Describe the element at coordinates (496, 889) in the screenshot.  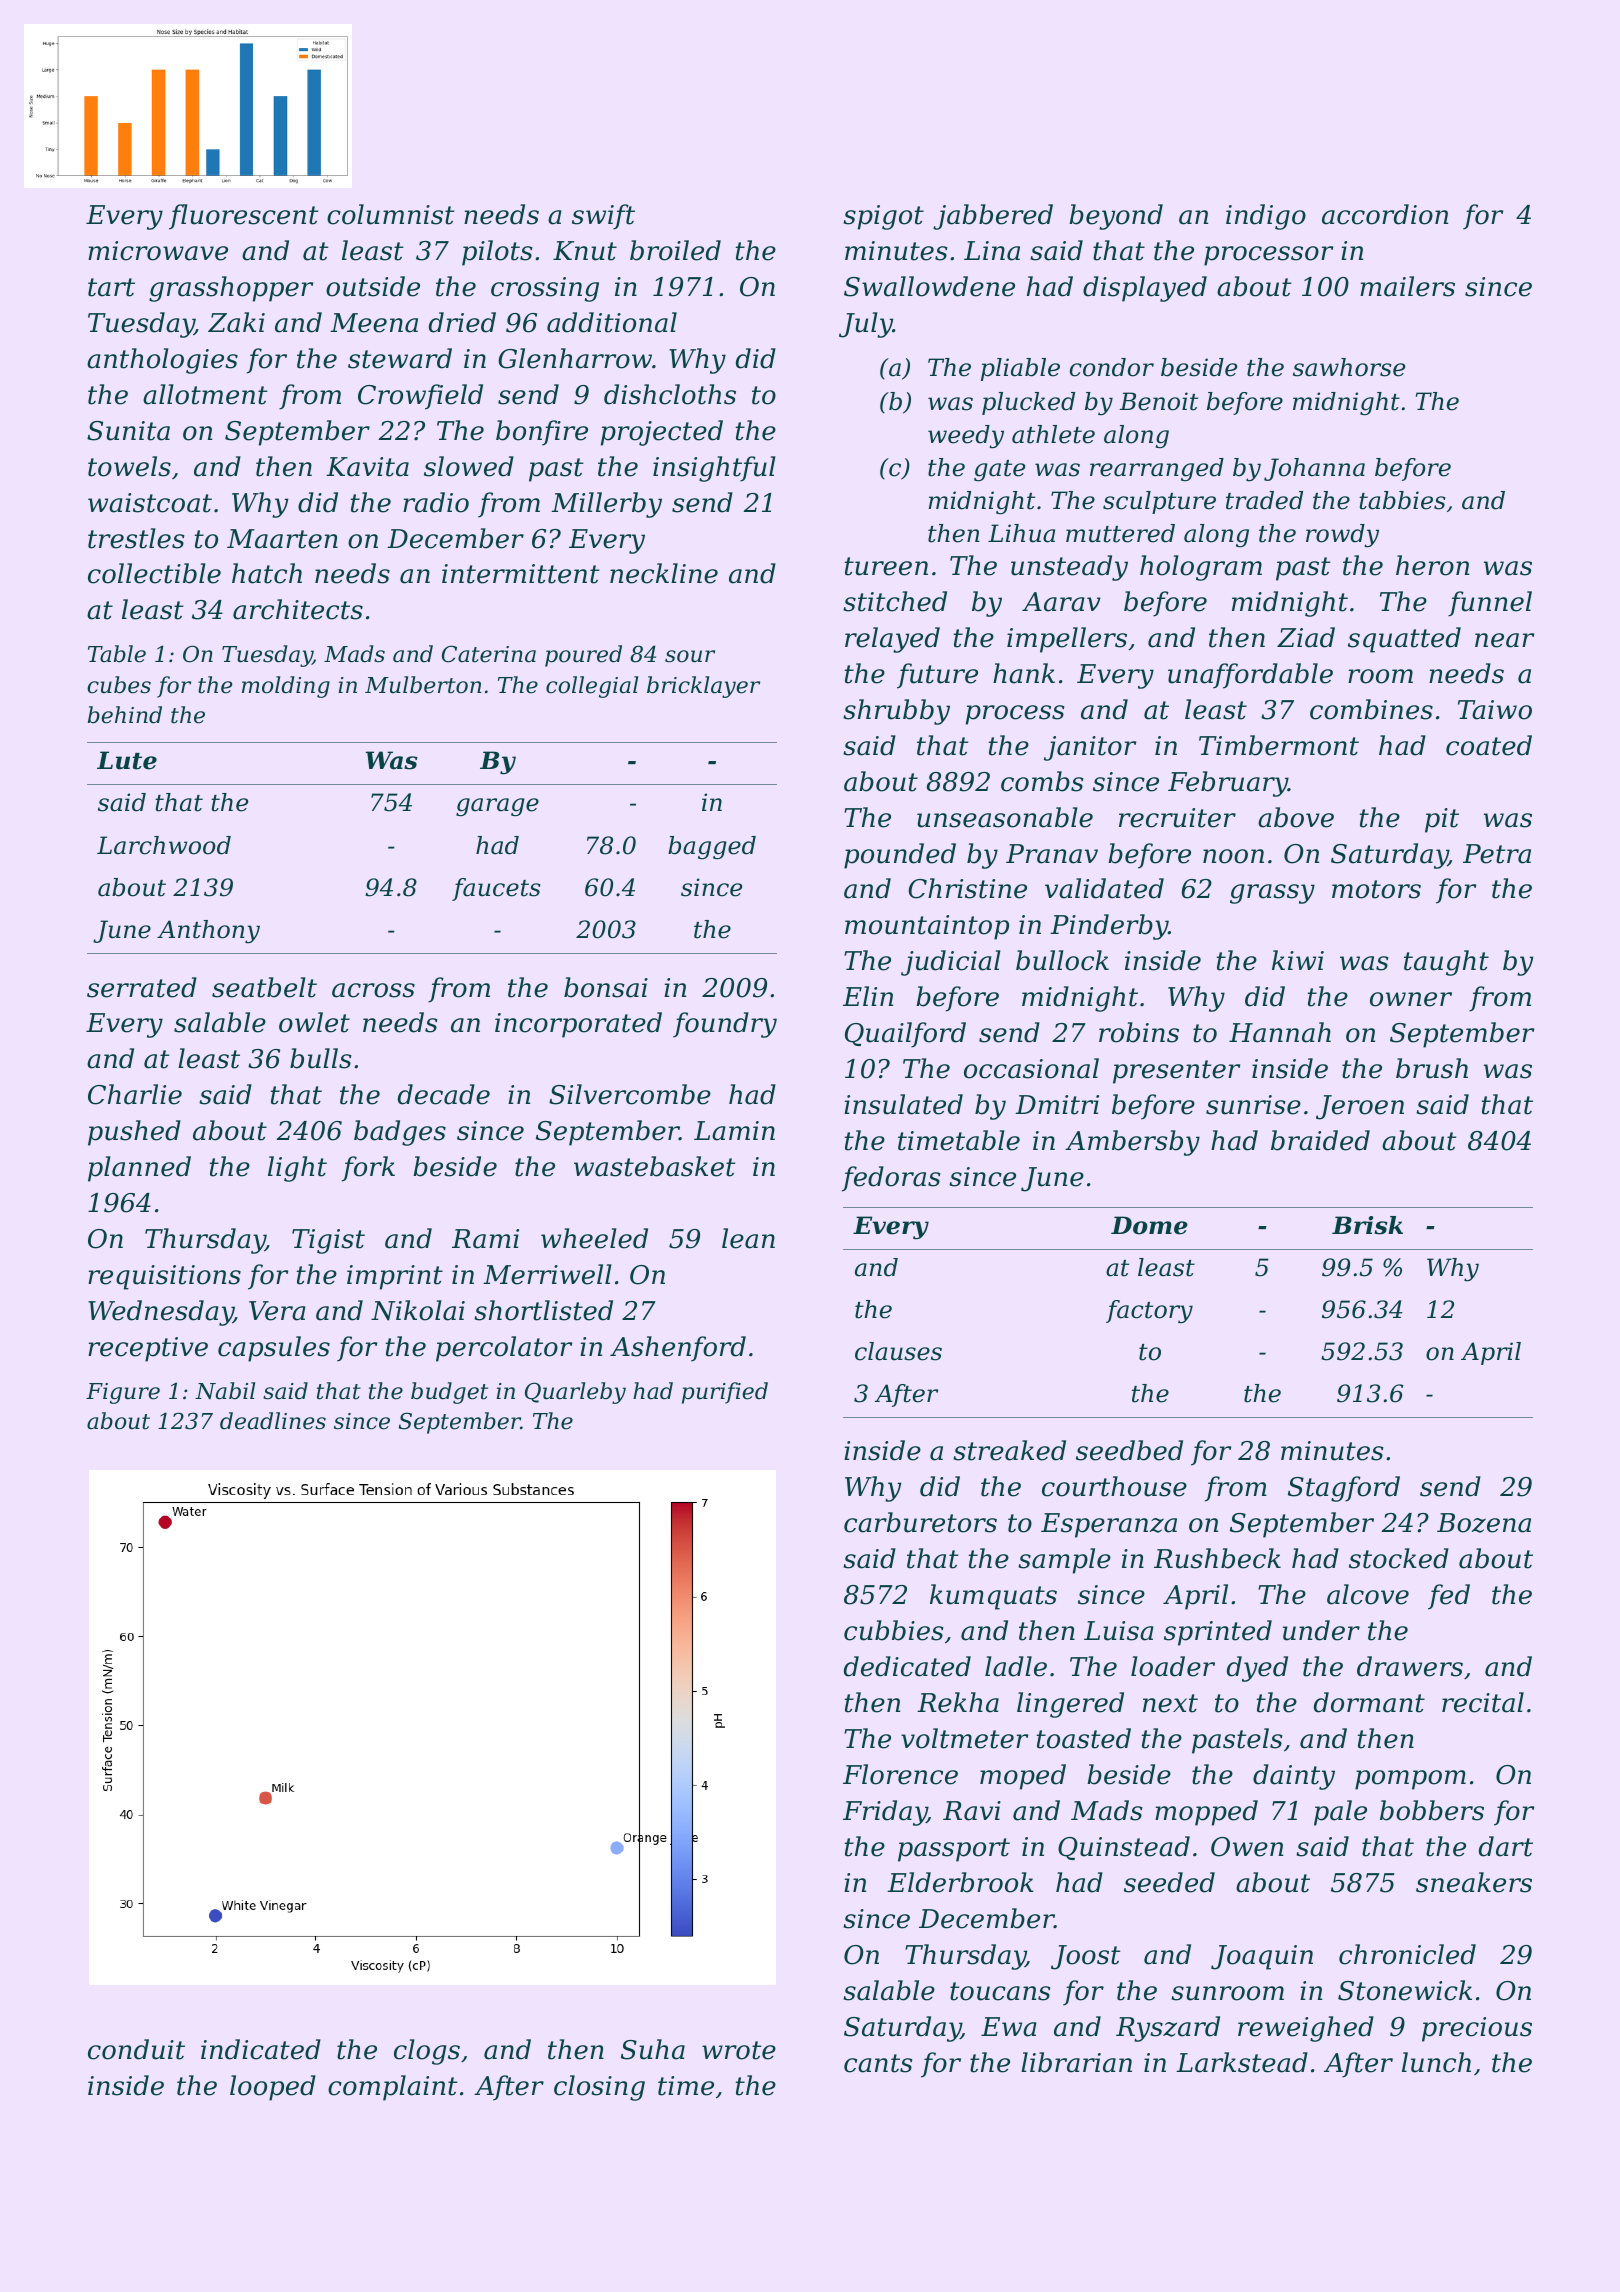
I see `faucets` at that location.
